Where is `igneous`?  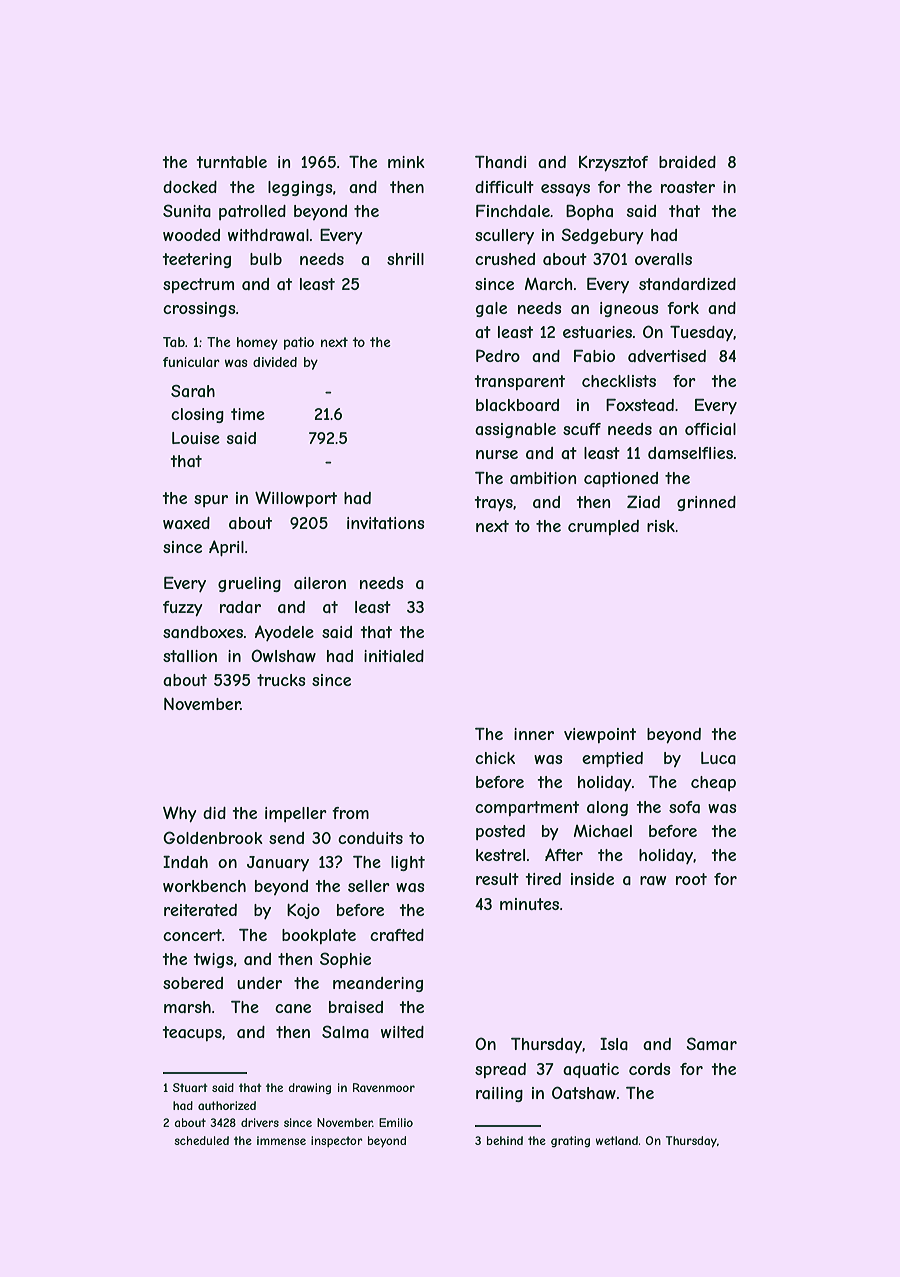
igneous is located at coordinates (629, 309).
